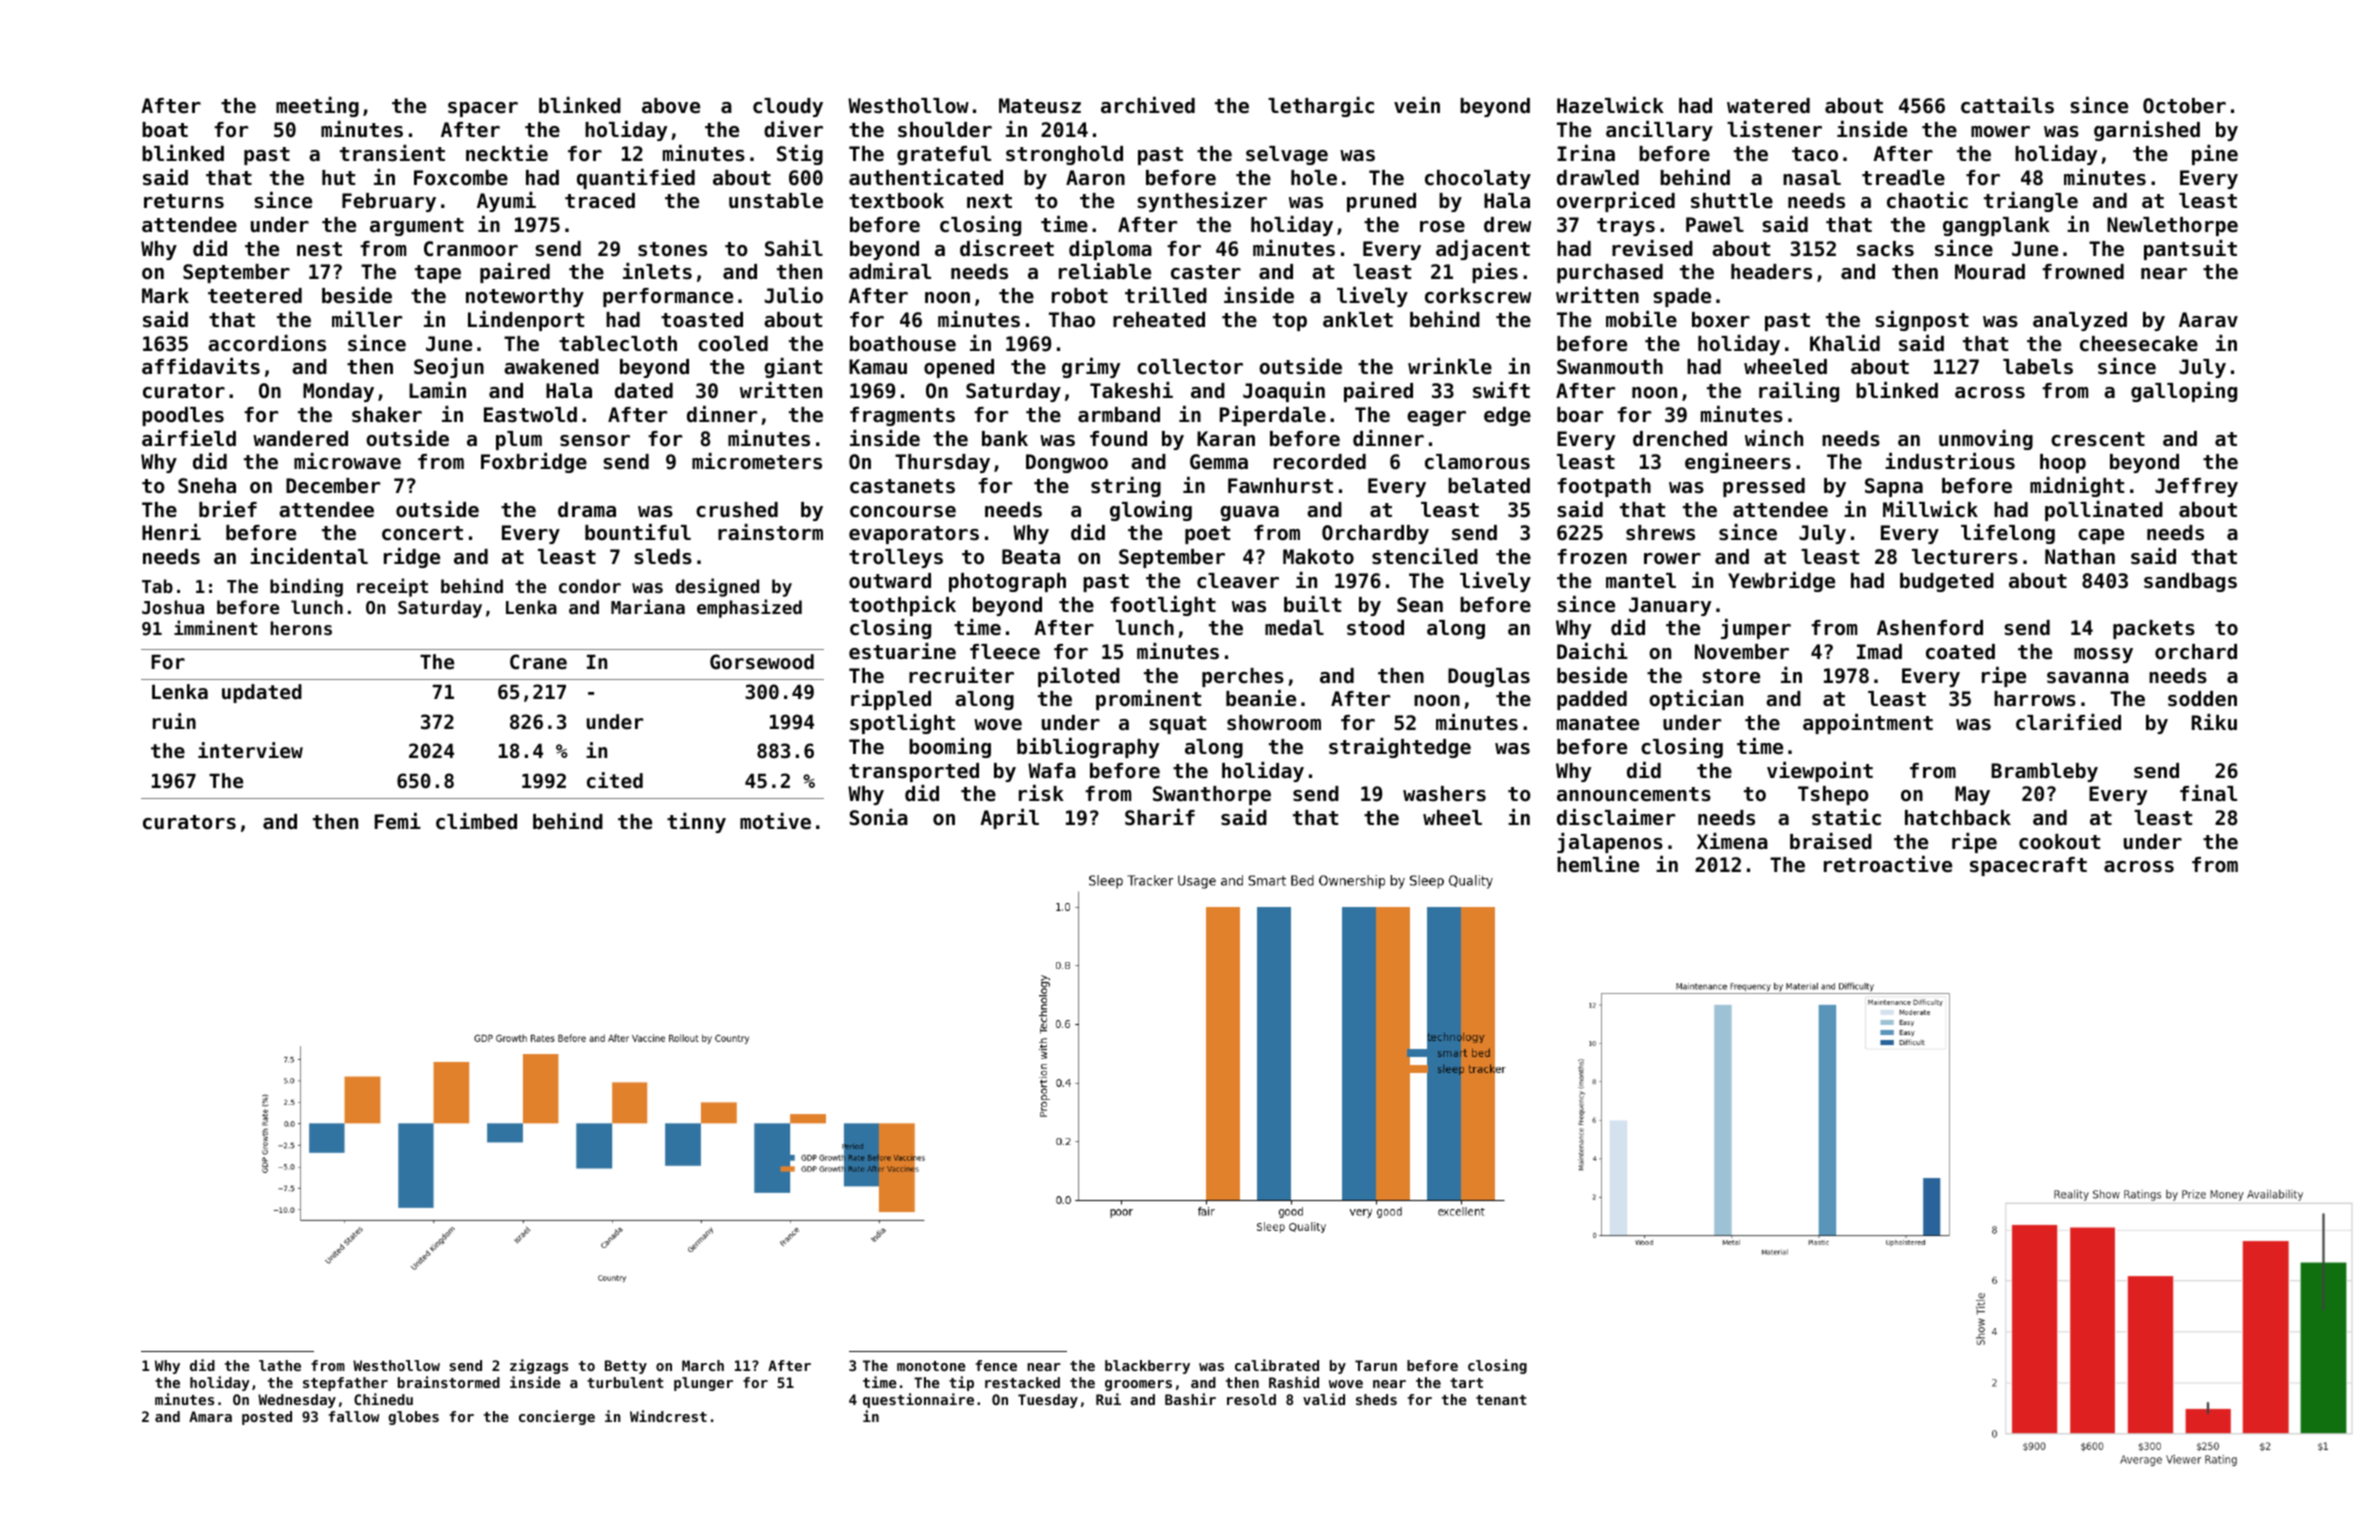 The width and height of the screenshot is (2380, 1540). I want to click on Mourad, so click(1990, 272).
